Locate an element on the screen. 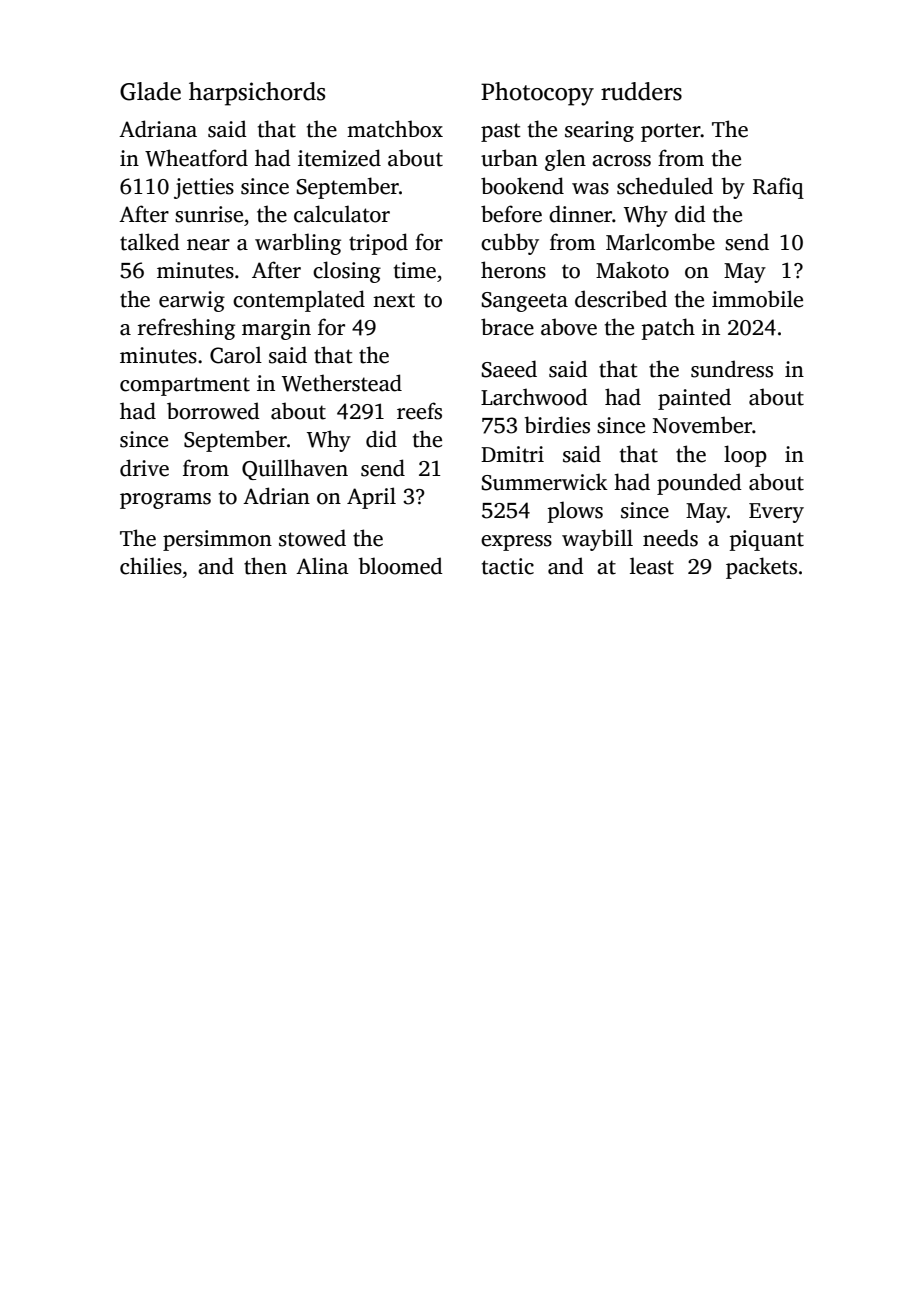  programs is located at coordinates (165, 501).
